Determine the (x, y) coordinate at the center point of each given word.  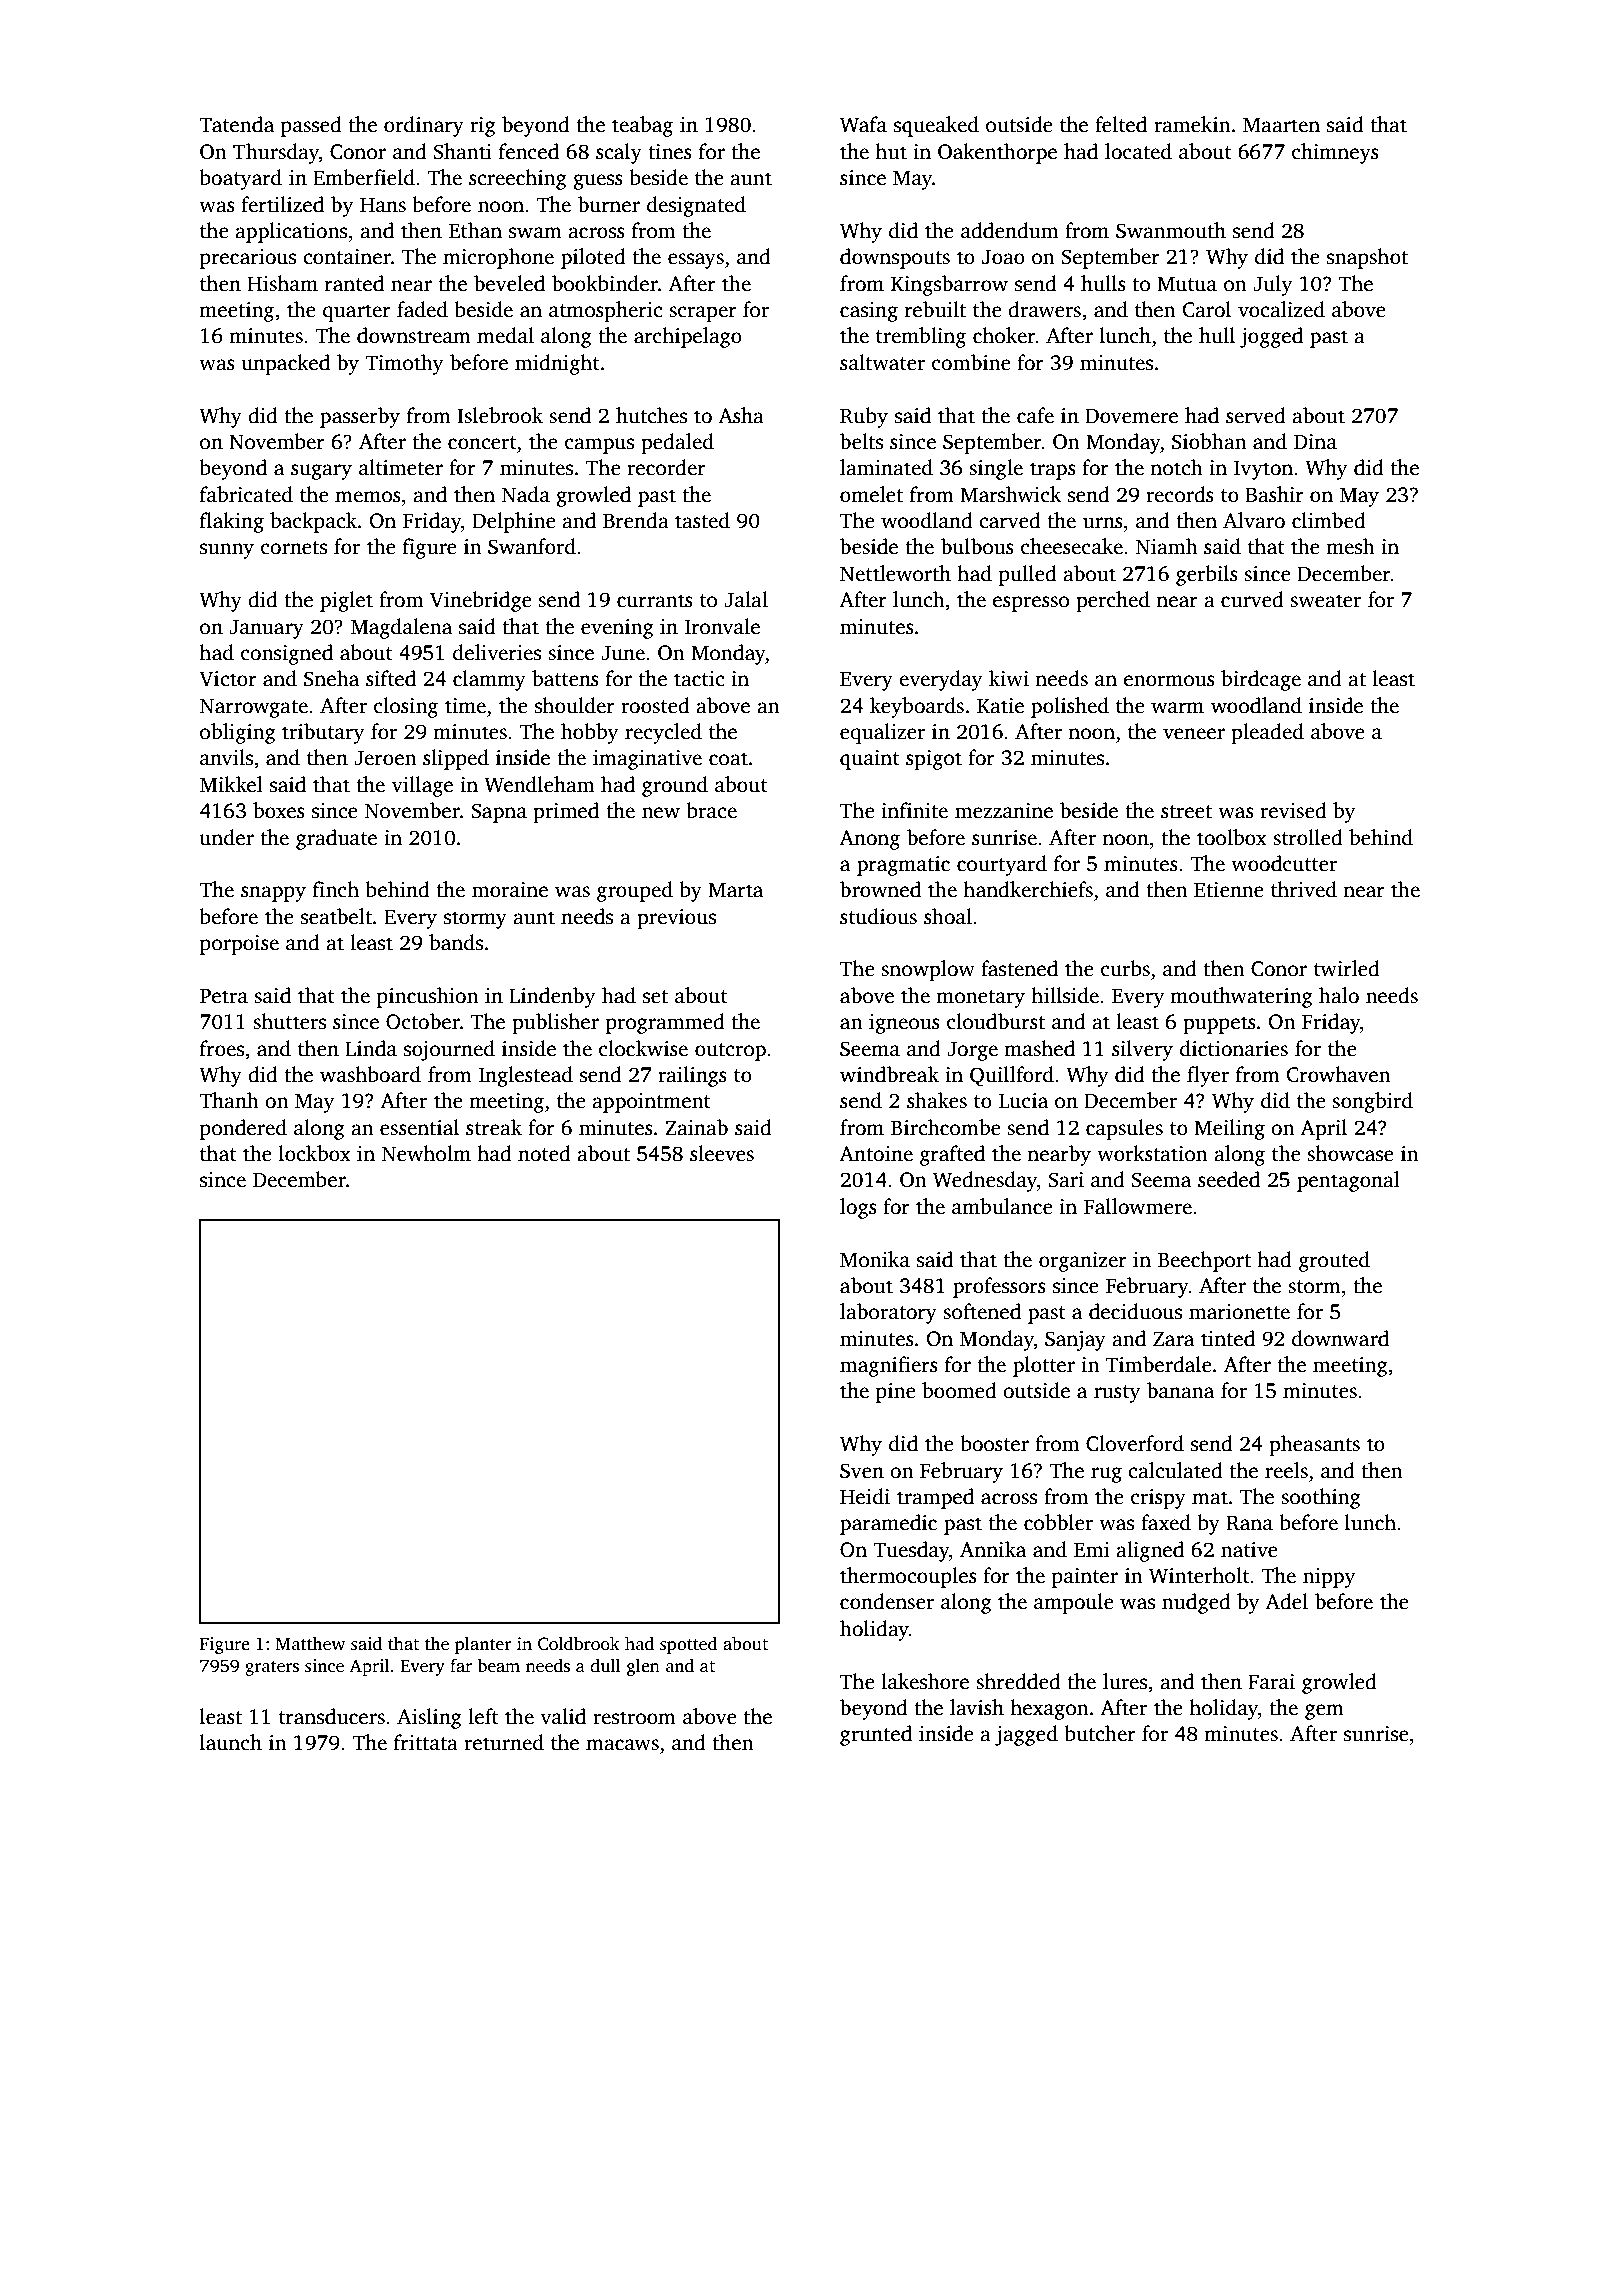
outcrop (730, 1052)
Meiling (1229, 1129)
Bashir (1274, 494)
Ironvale (722, 626)
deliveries (497, 652)
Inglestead (526, 1076)
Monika (875, 1259)
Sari (1066, 1180)
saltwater (882, 362)
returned (504, 1742)
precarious (248, 259)
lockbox (315, 1153)
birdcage (1261, 680)
